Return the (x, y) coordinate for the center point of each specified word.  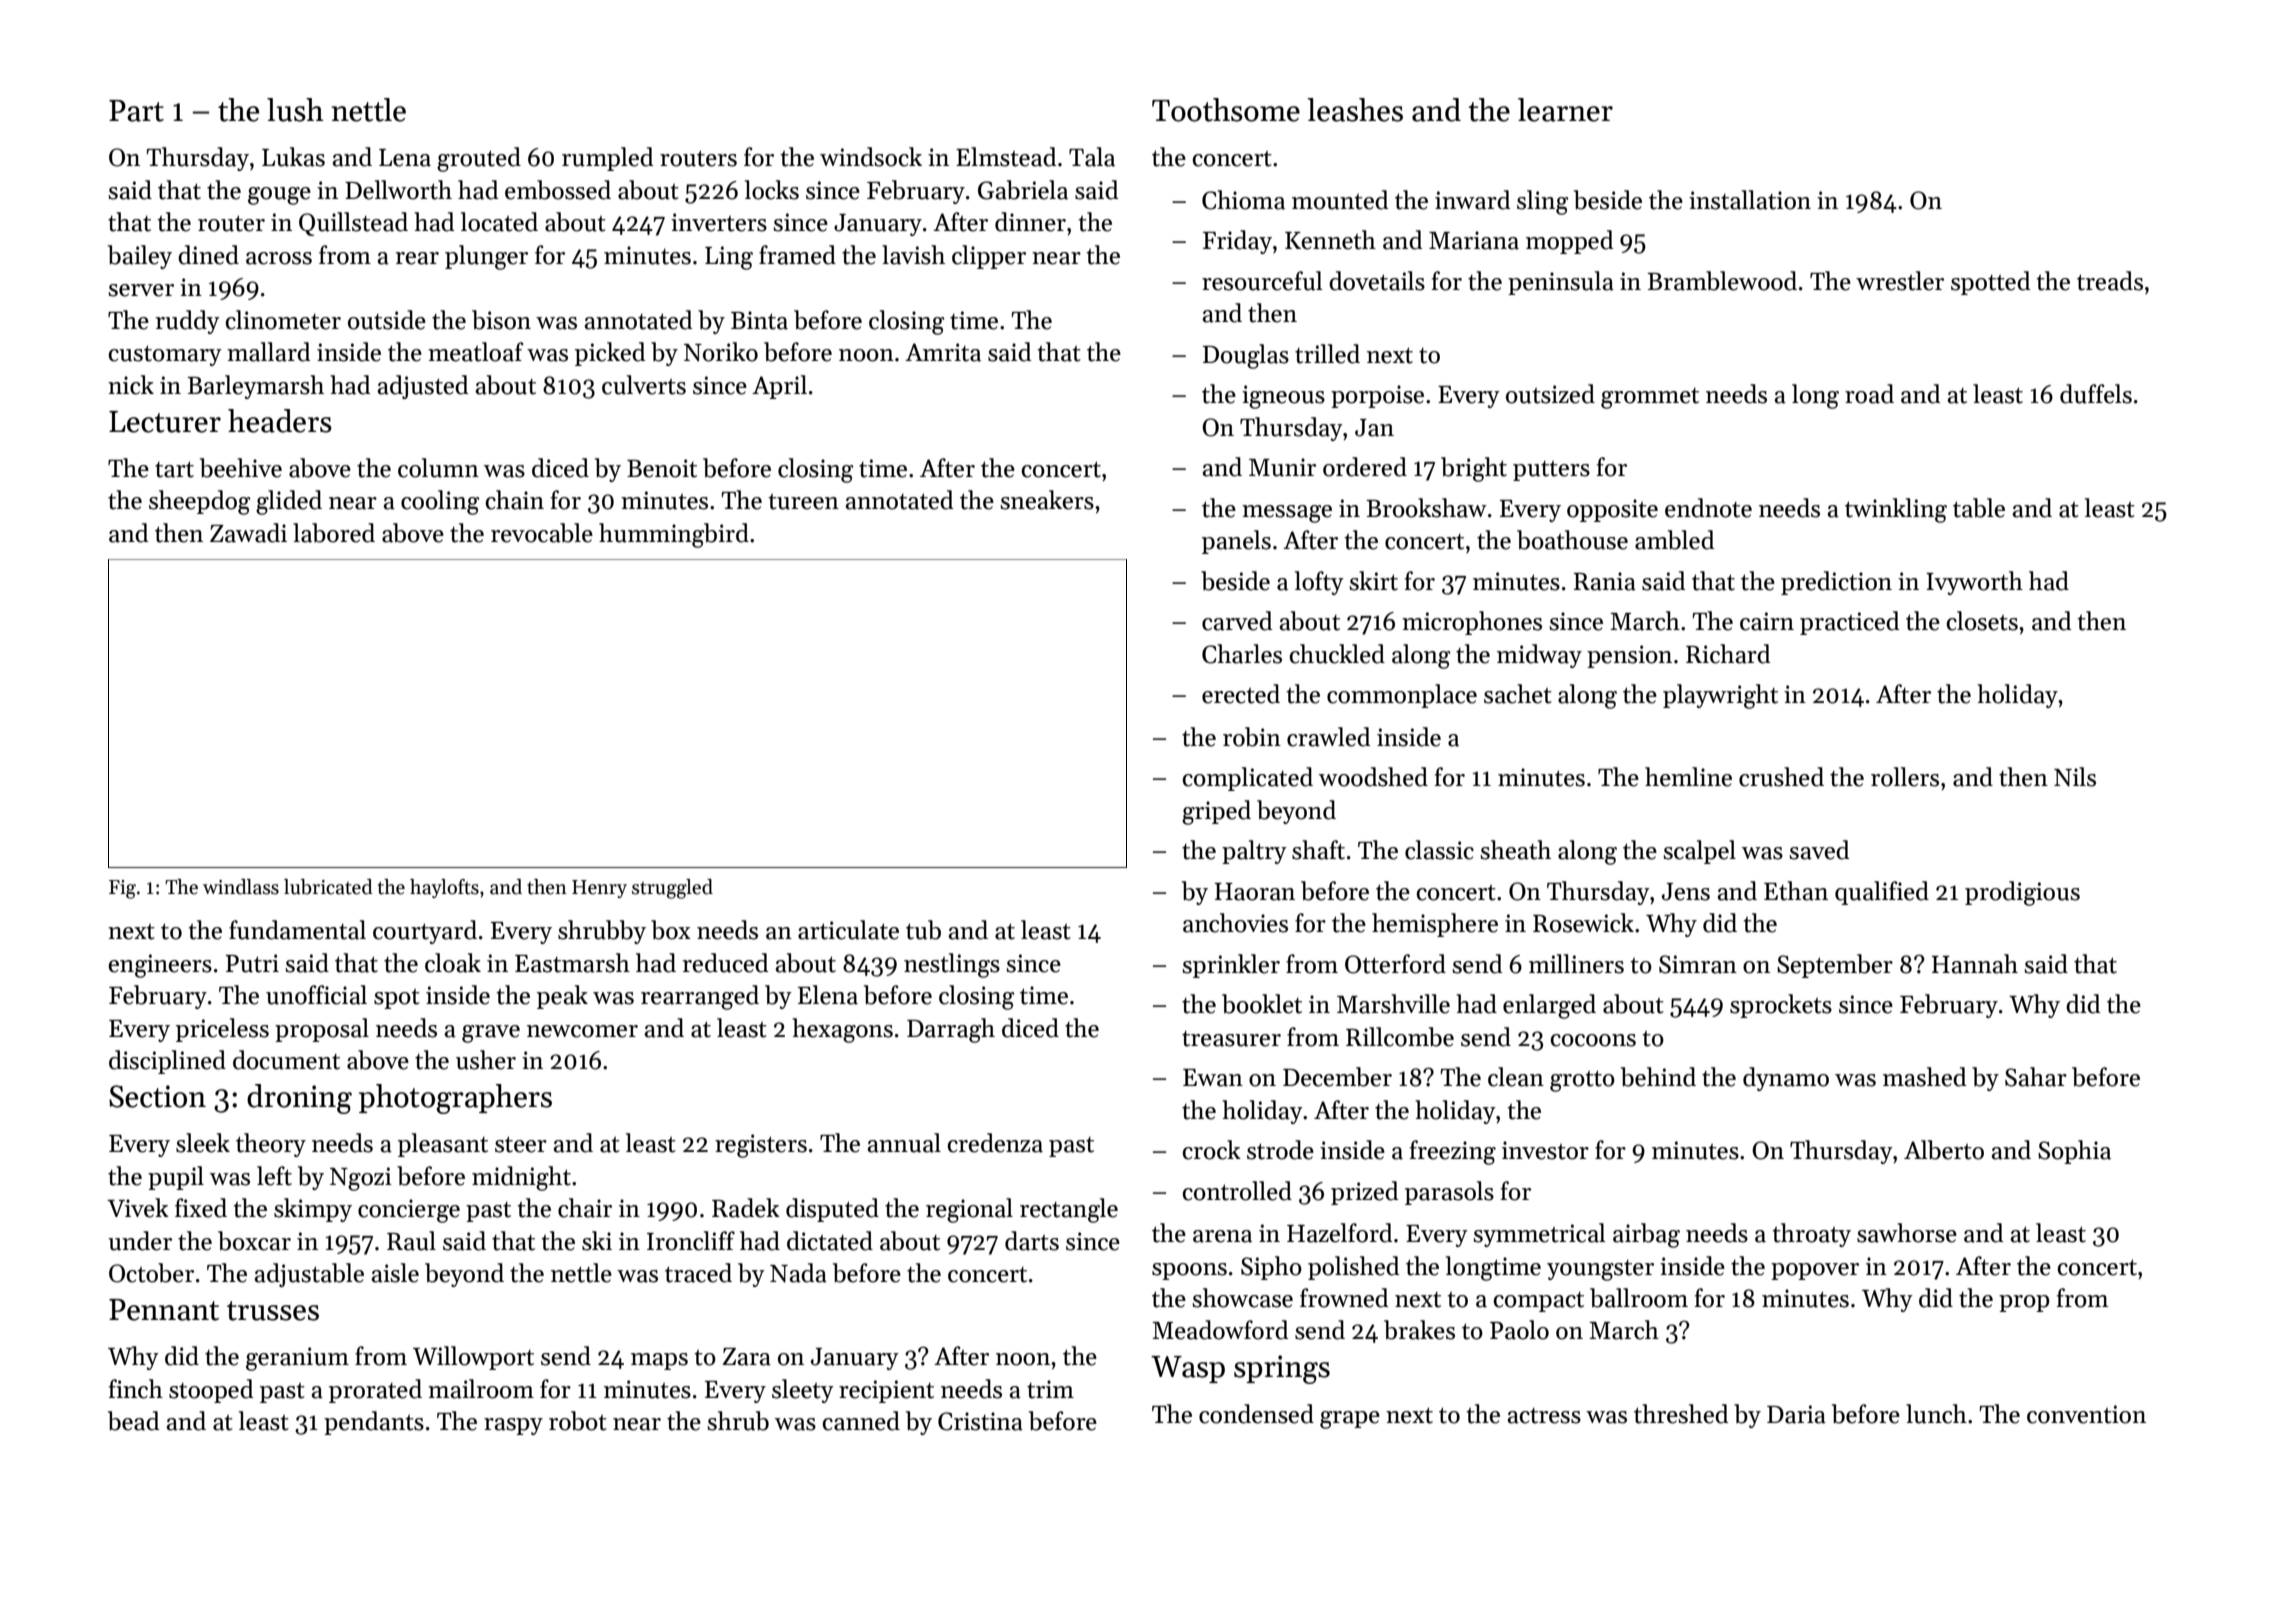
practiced (1850, 623)
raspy (513, 1426)
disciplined (167, 1062)
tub (923, 930)
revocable (542, 533)
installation (1750, 200)
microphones (1472, 623)
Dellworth (398, 190)
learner (1565, 110)
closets (1982, 621)
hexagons (842, 1030)
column (438, 468)
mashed (1925, 1077)
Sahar (2036, 1077)
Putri (252, 963)
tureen (803, 502)
